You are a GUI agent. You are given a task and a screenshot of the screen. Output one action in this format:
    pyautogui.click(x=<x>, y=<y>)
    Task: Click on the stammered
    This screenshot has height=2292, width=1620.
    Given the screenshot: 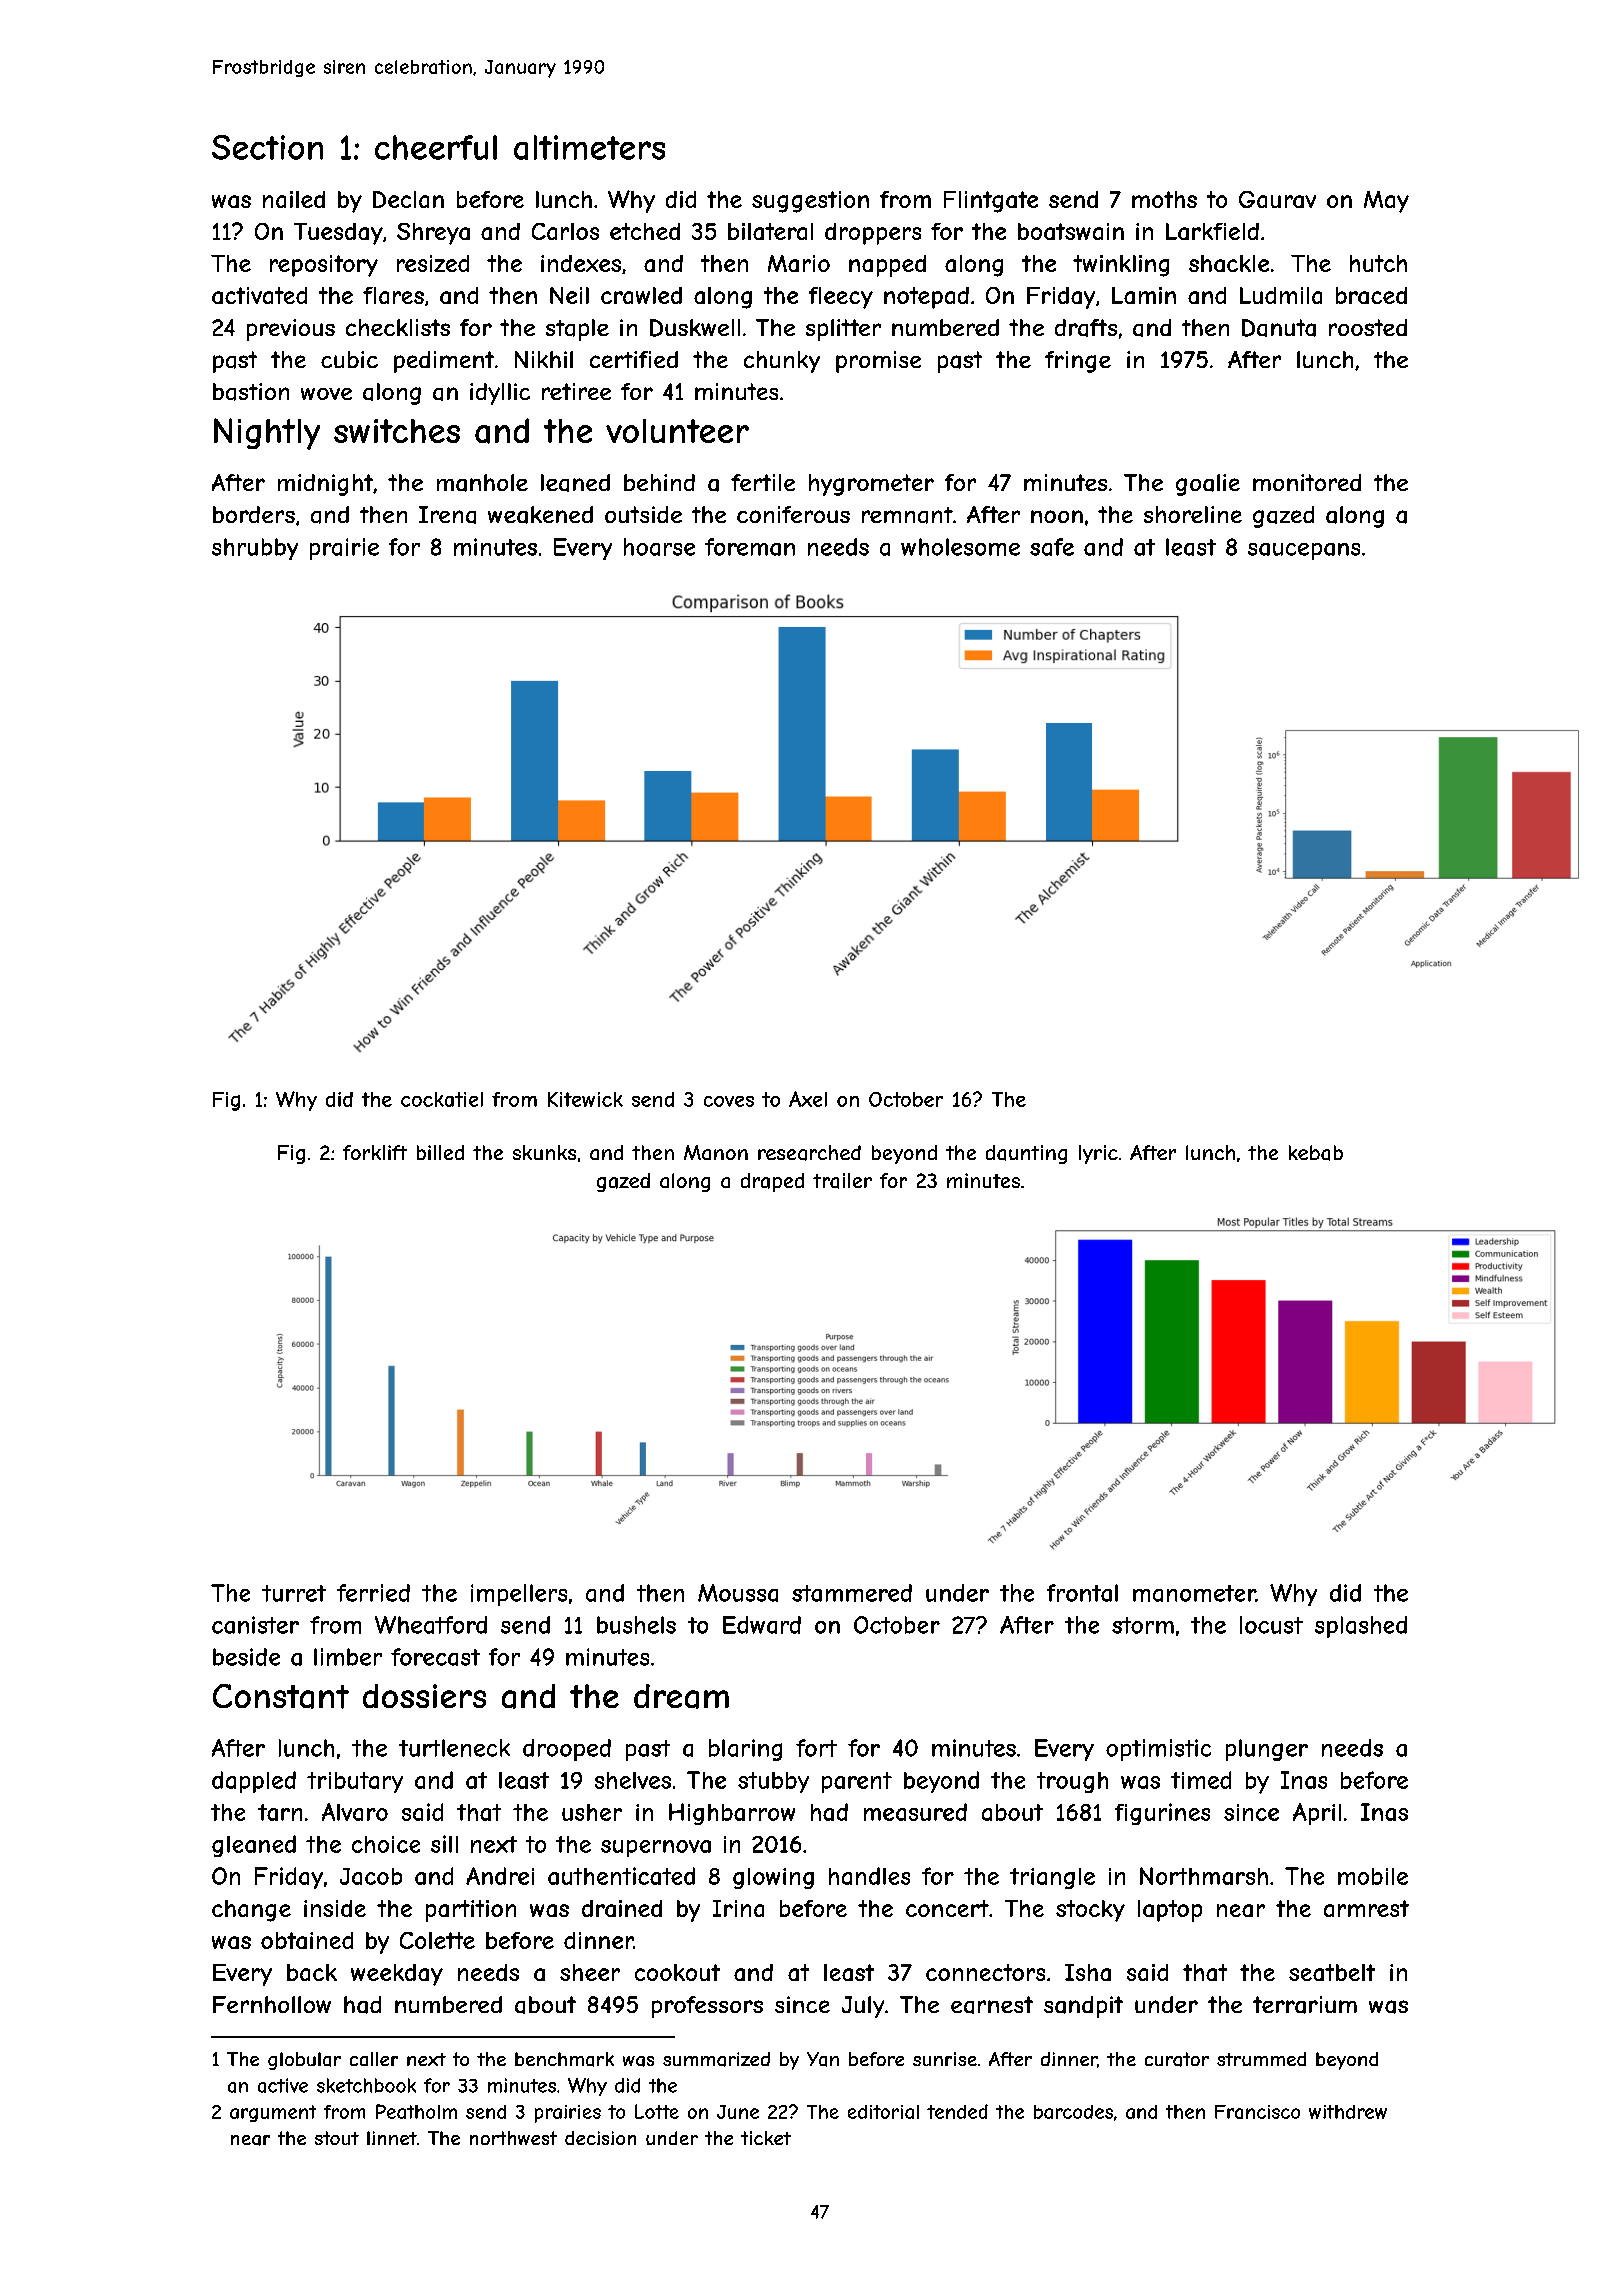 What is the action you would take?
    pyautogui.click(x=852, y=1593)
